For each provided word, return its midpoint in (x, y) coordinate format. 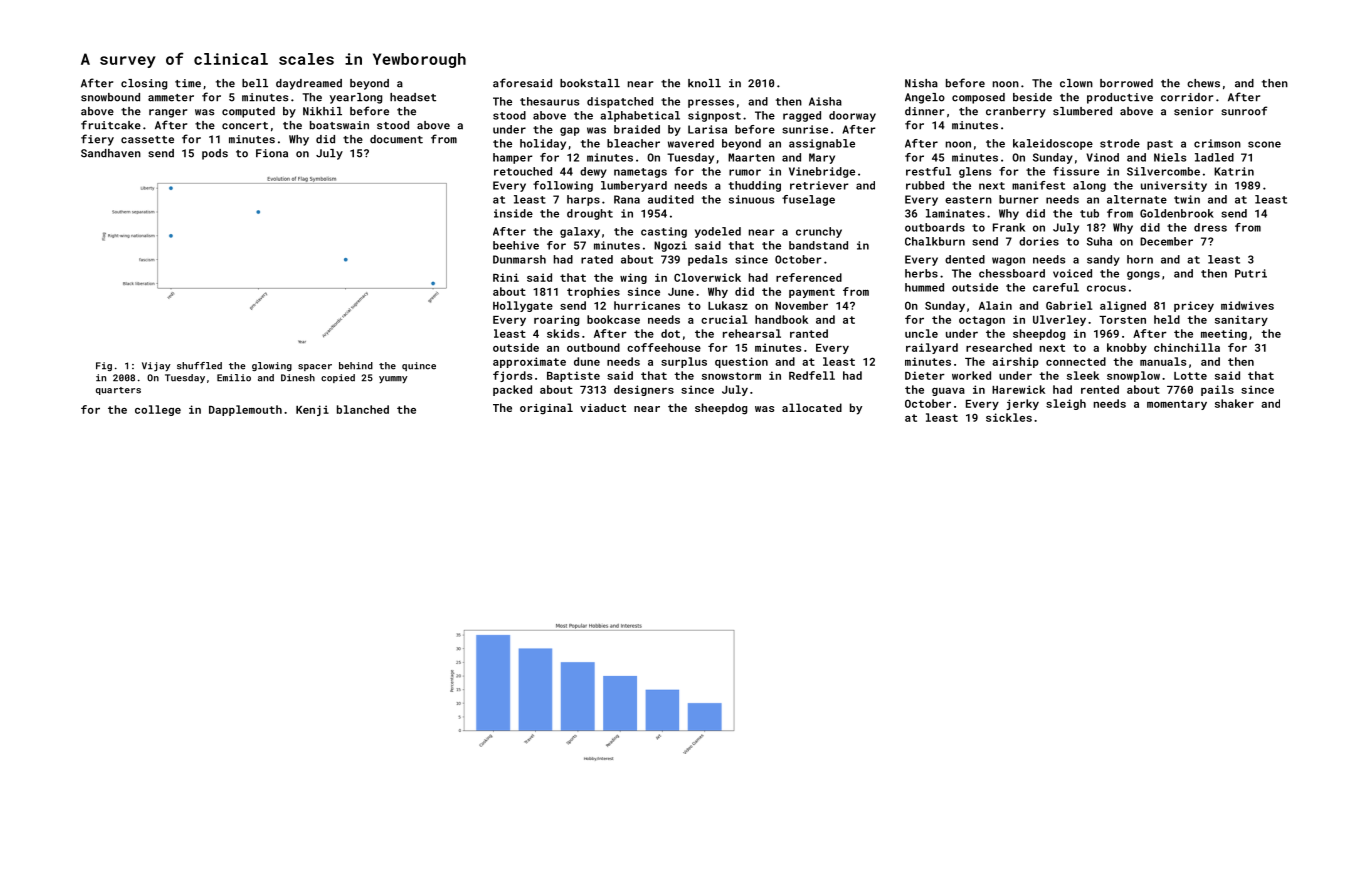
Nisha (921, 83)
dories (1039, 241)
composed (978, 98)
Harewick (1018, 389)
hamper (512, 158)
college (158, 410)
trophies (593, 292)
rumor (745, 172)
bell (255, 83)
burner (1018, 199)
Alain (995, 305)
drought (590, 214)
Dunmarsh (519, 259)
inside (513, 213)
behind (356, 366)
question (741, 362)
